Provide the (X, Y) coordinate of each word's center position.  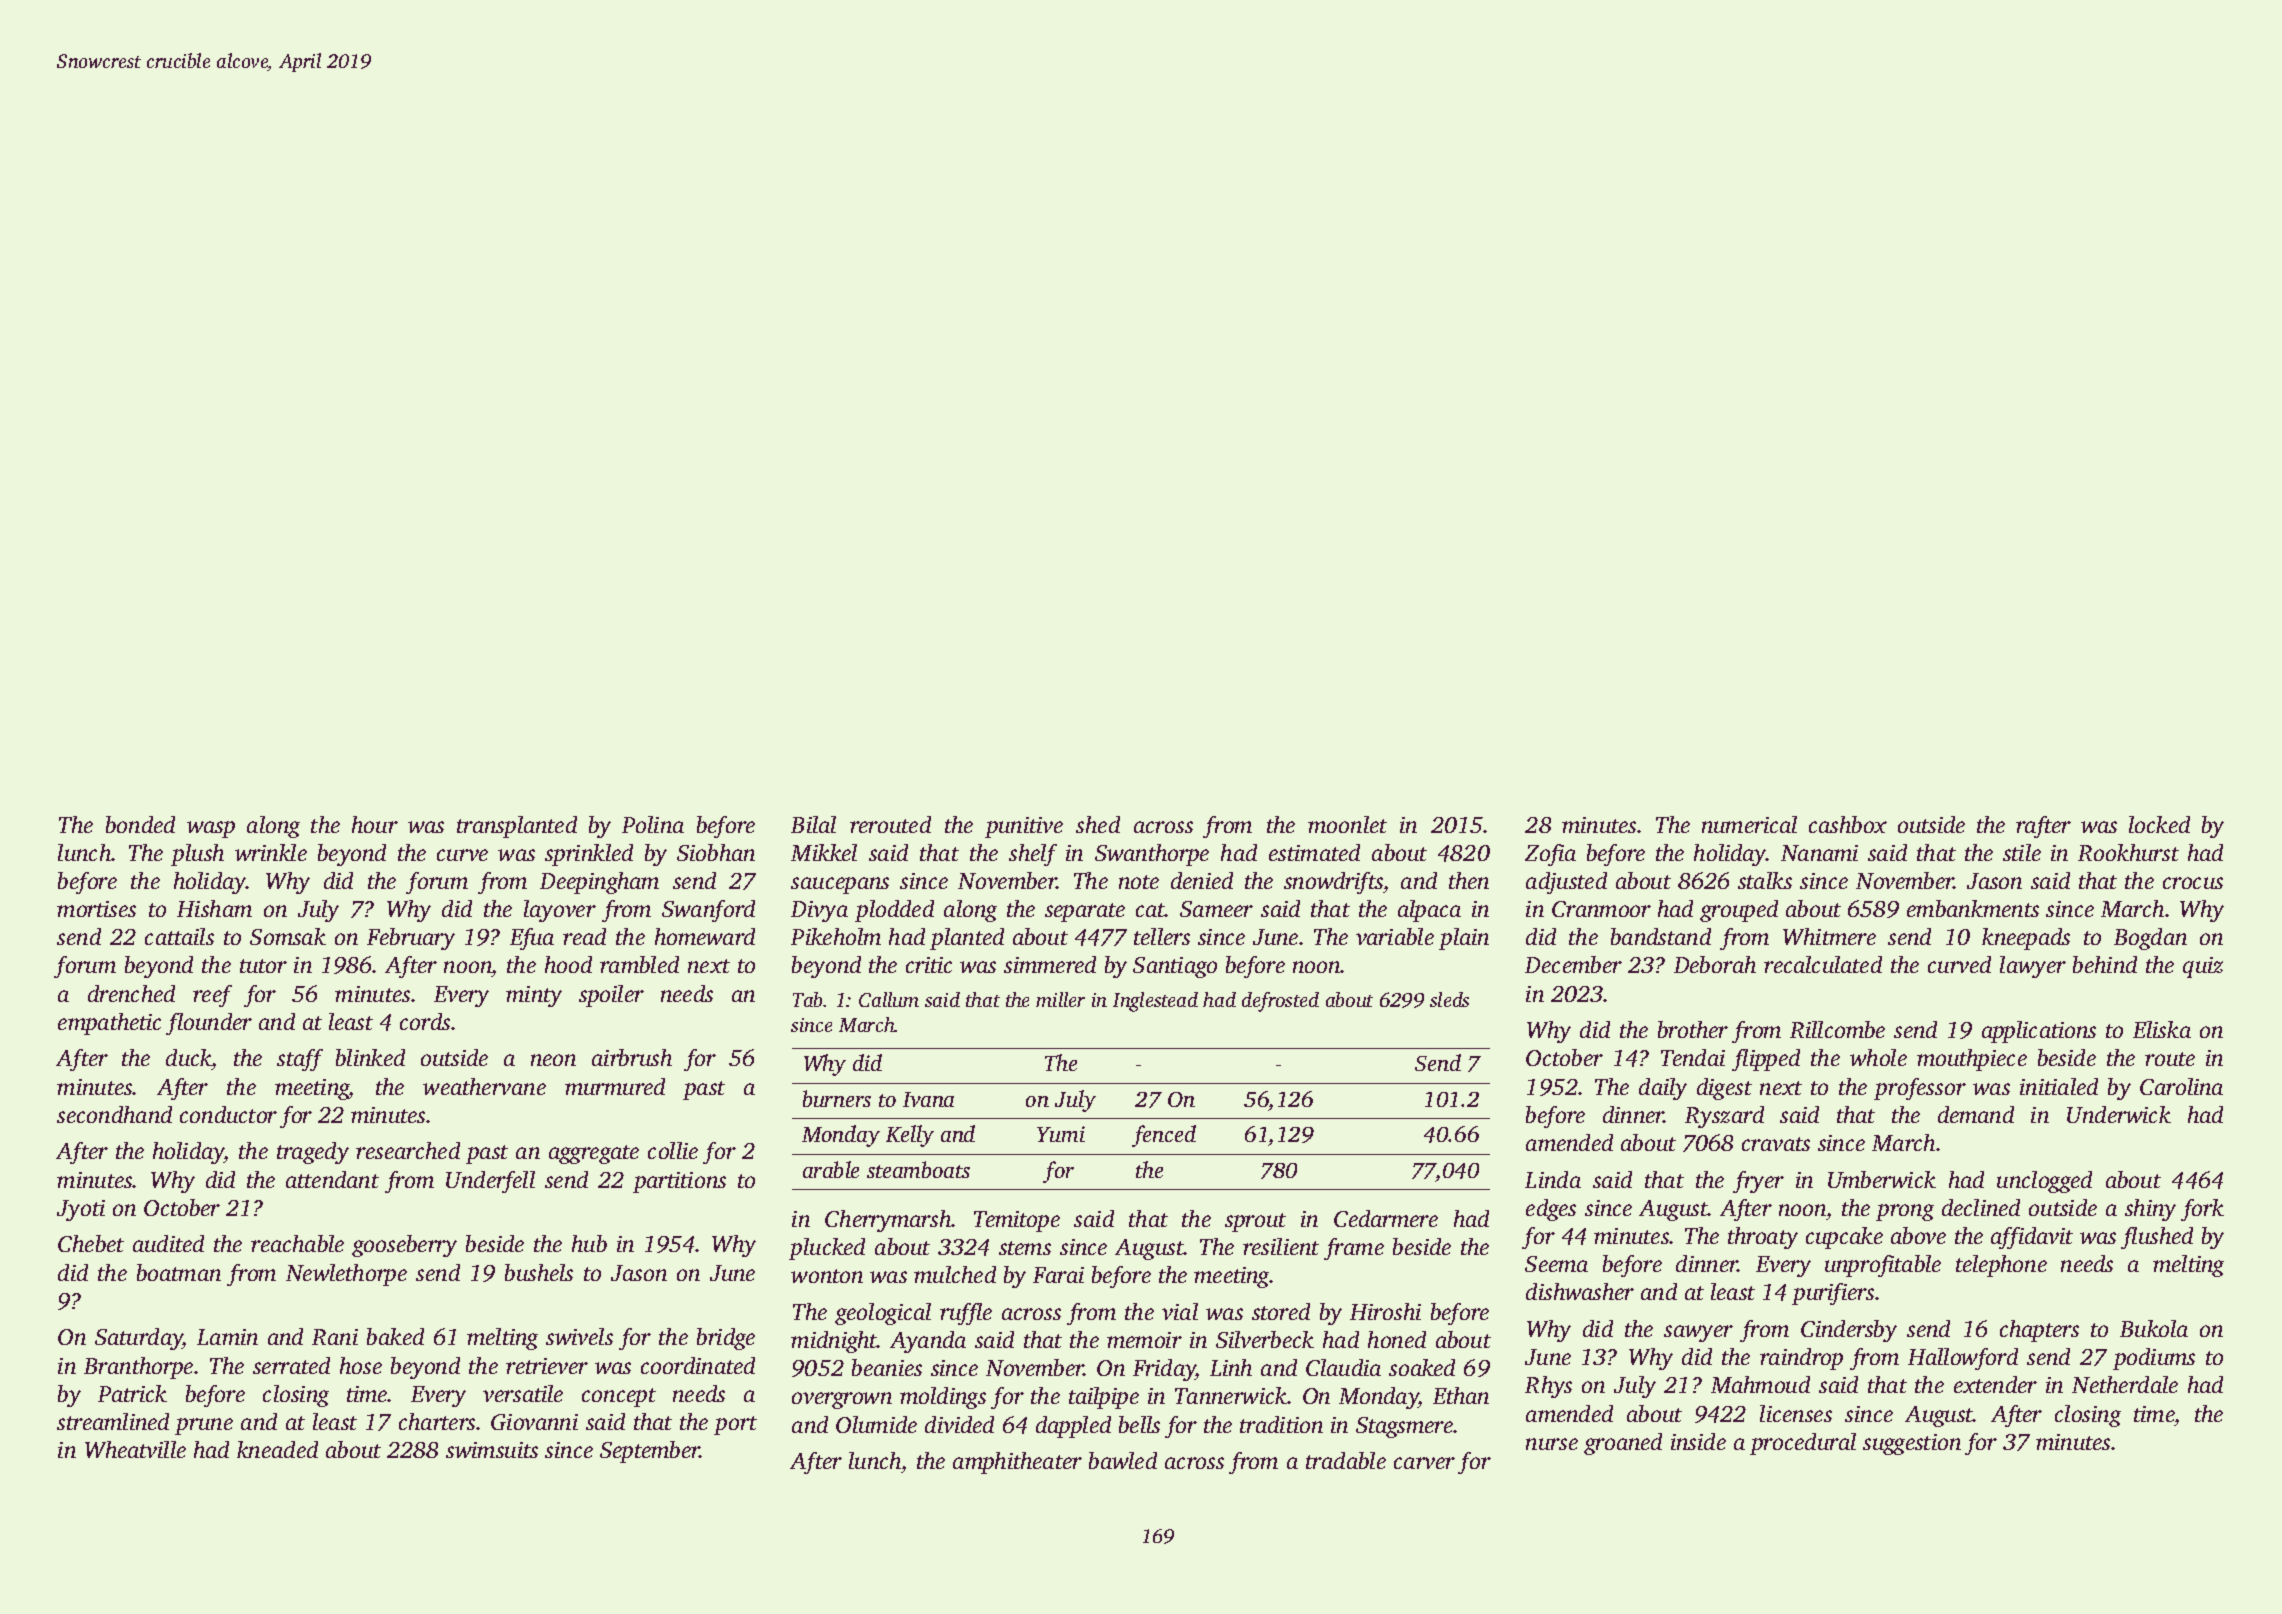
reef (212, 996)
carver (1424, 1463)
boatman (179, 1272)
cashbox (1848, 824)
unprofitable (1883, 1266)
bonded (140, 824)
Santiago (1175, 967)
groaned (1623, 1444)
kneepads (2026, 939)
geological (883, 1314)
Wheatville (135, 1449)
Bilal (813, 824)
